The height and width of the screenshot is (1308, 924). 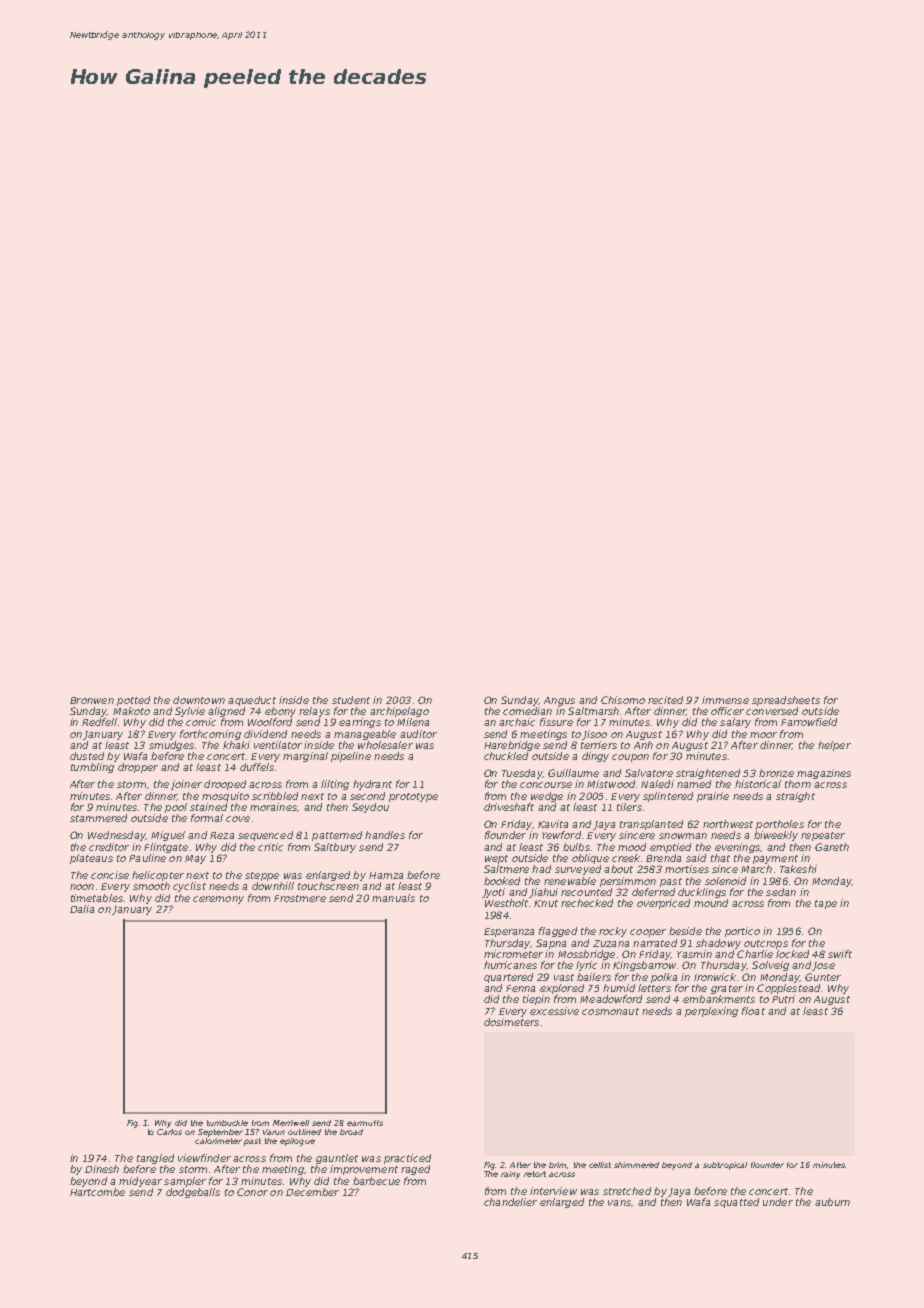 I want to click on manuals, so click(x=393, y=898).
